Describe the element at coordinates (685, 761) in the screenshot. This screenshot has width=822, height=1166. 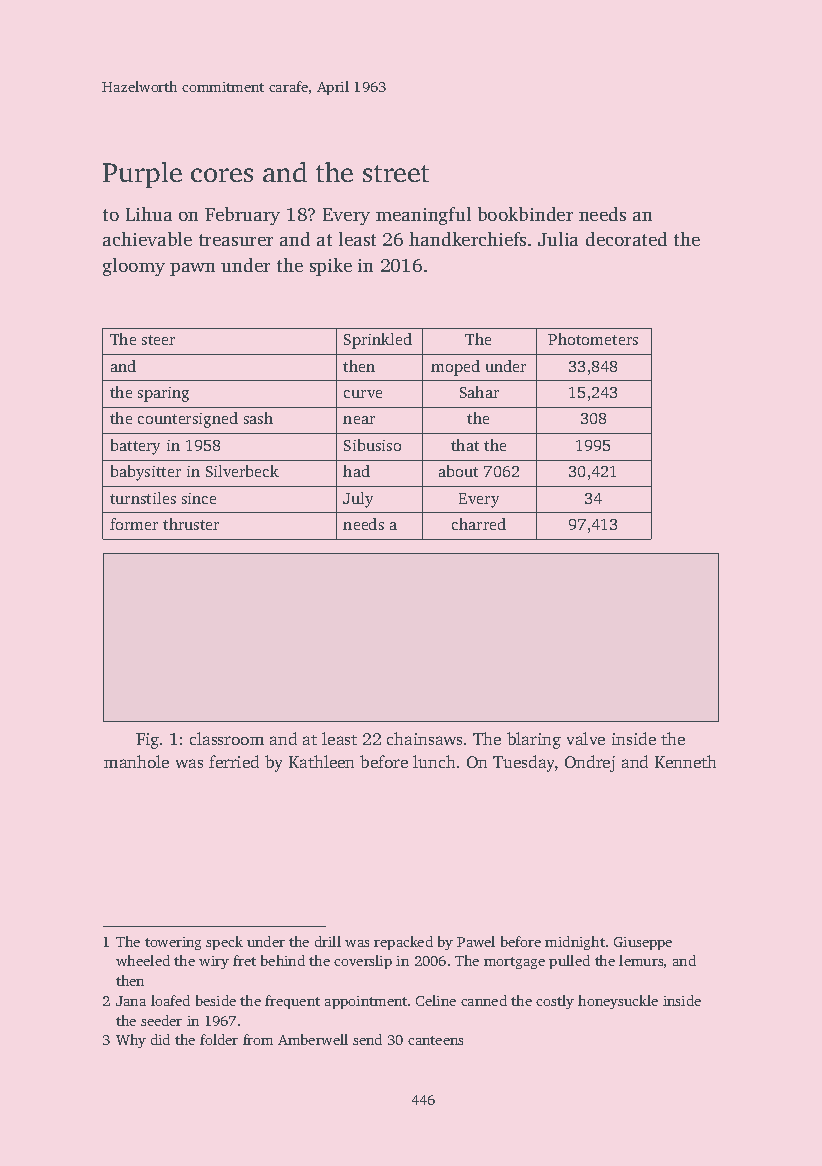
I see `Kenneth` at that location.
